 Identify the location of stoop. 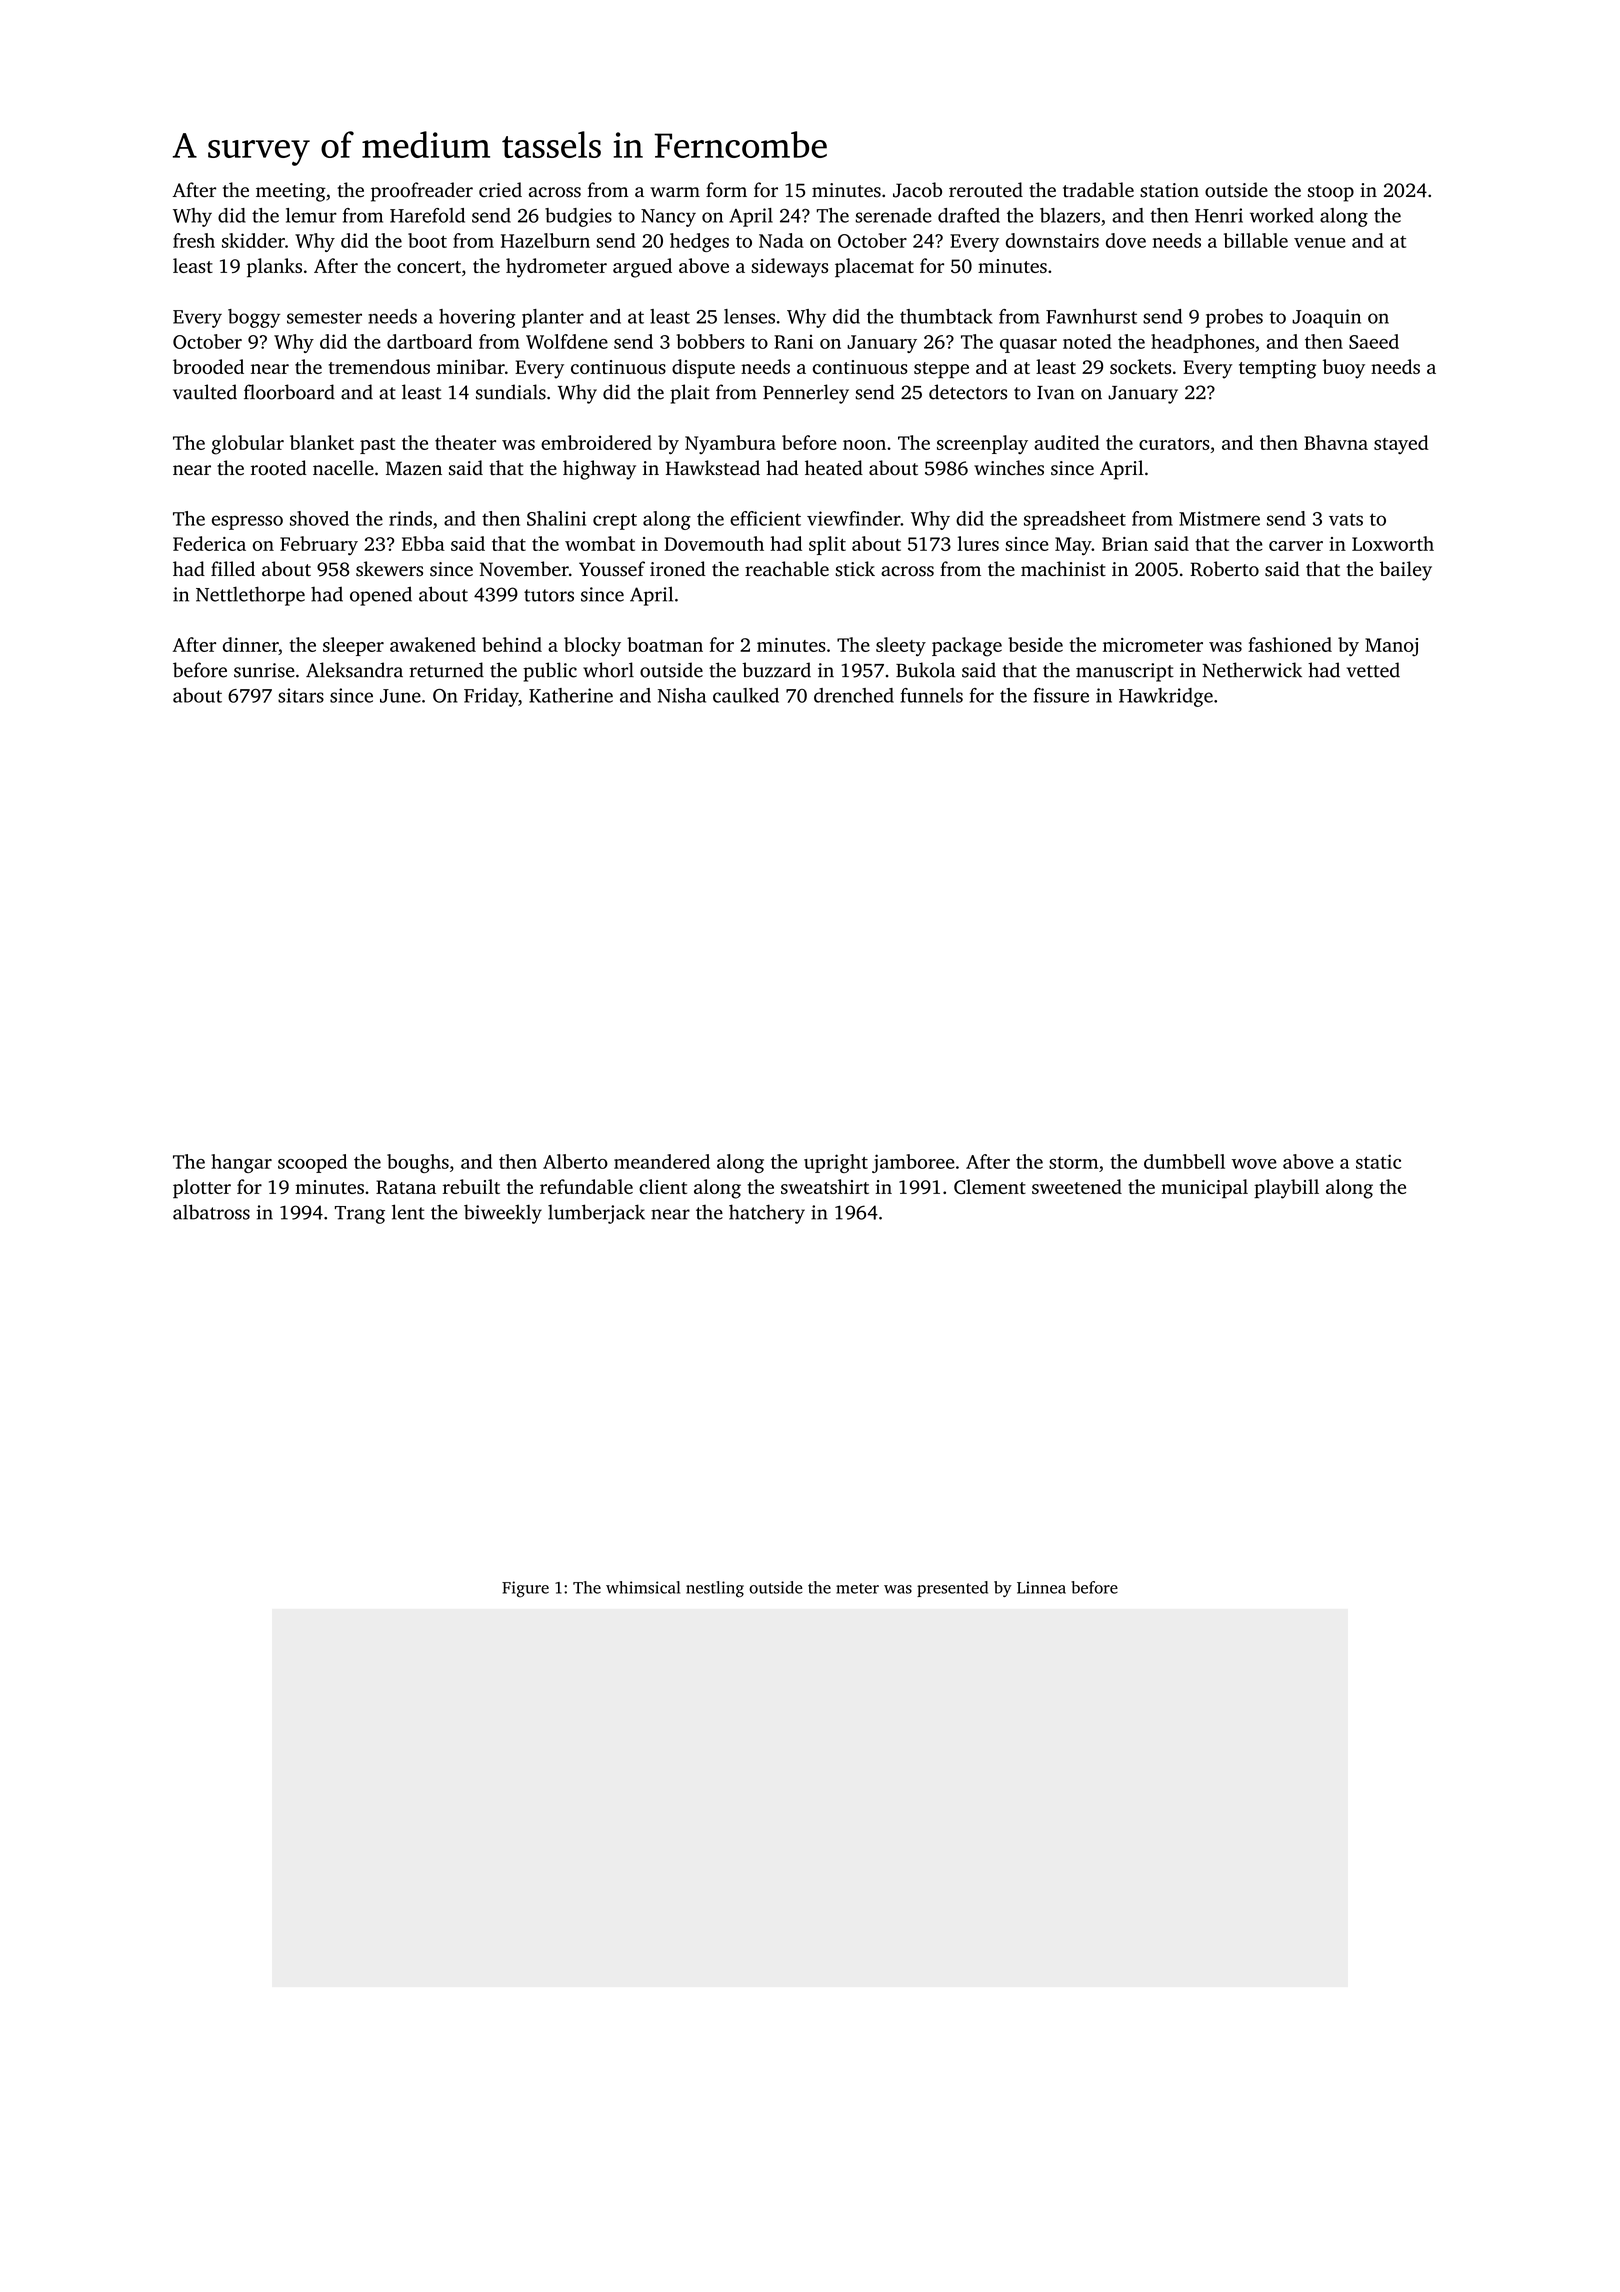
(1331, 193).
